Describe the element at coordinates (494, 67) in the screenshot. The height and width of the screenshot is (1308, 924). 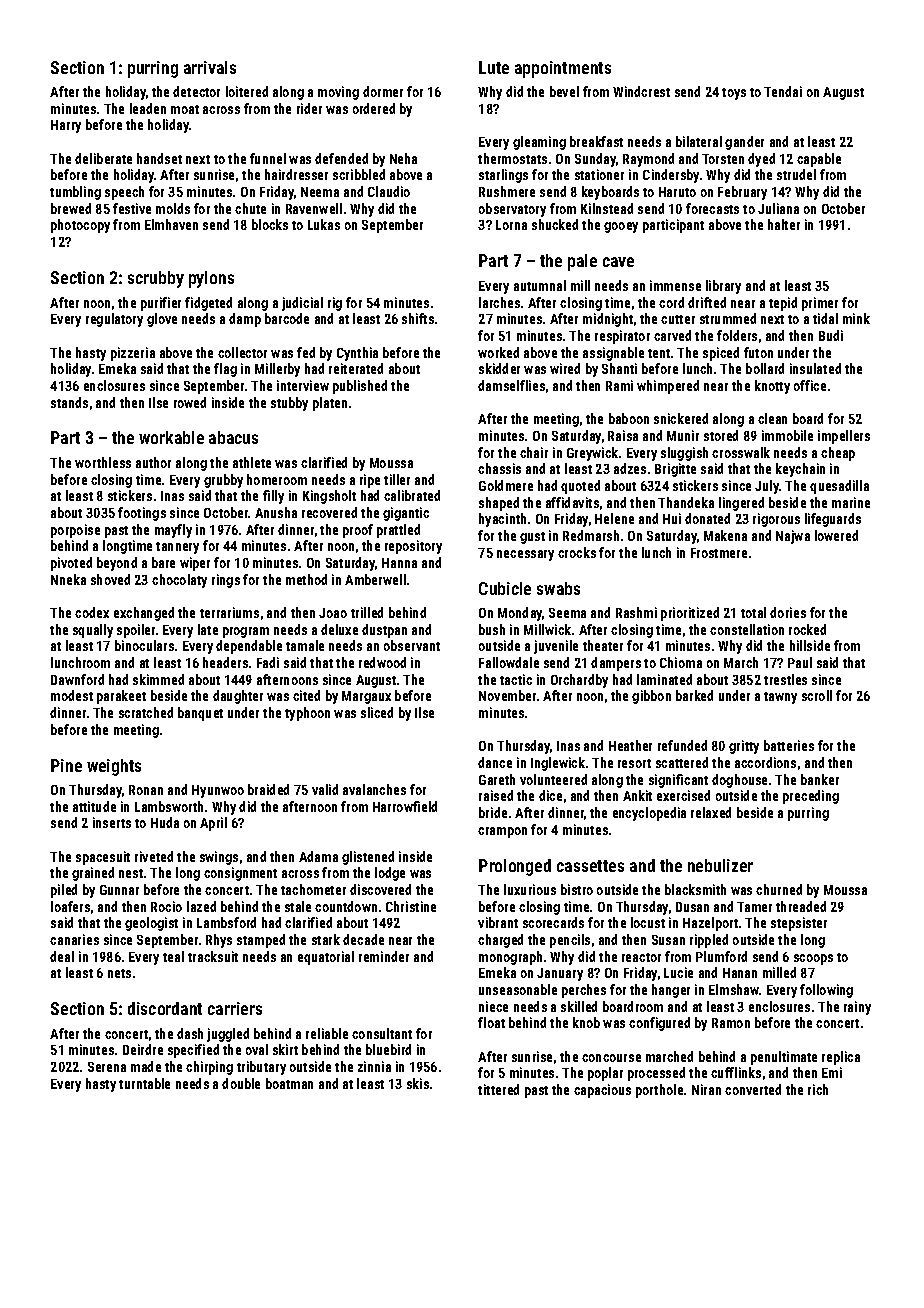
I see `Lute` at that location.
